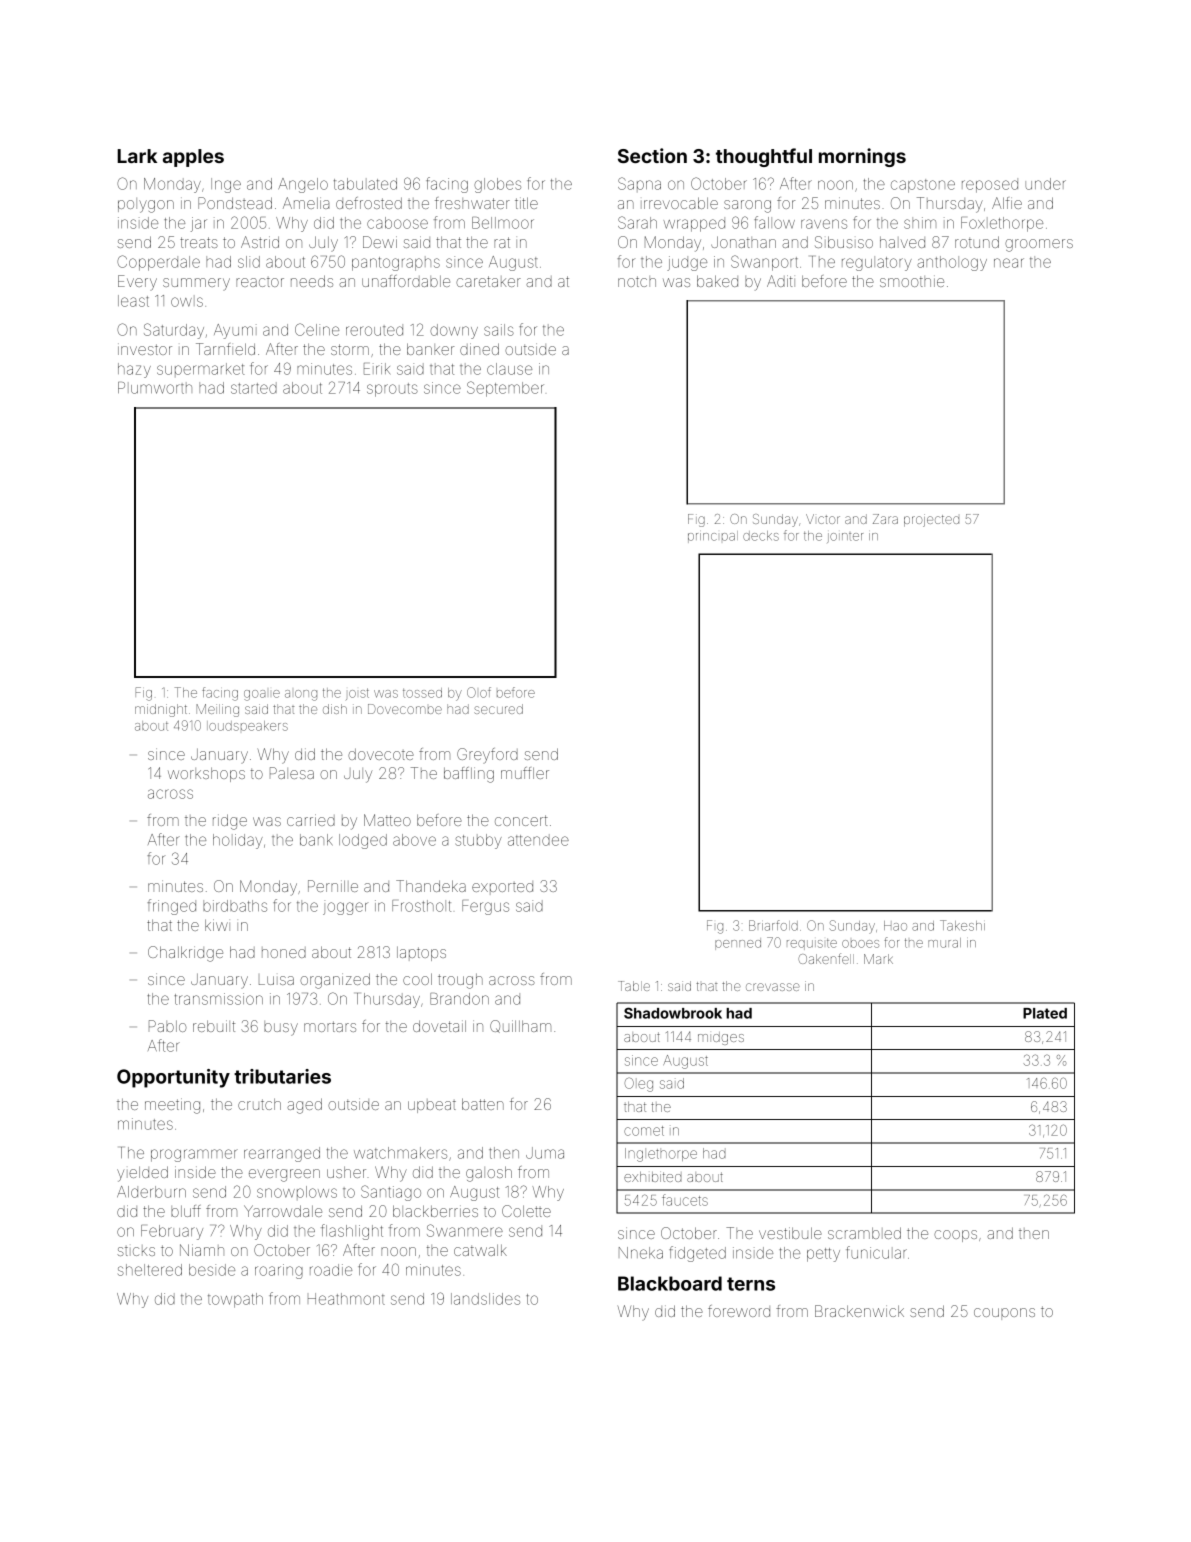 Image resolution: width=1191 pixels, height=1542 pixels. Describe the element at coordinates (155, 388) in the page. I see `Plumworth` at that location.
